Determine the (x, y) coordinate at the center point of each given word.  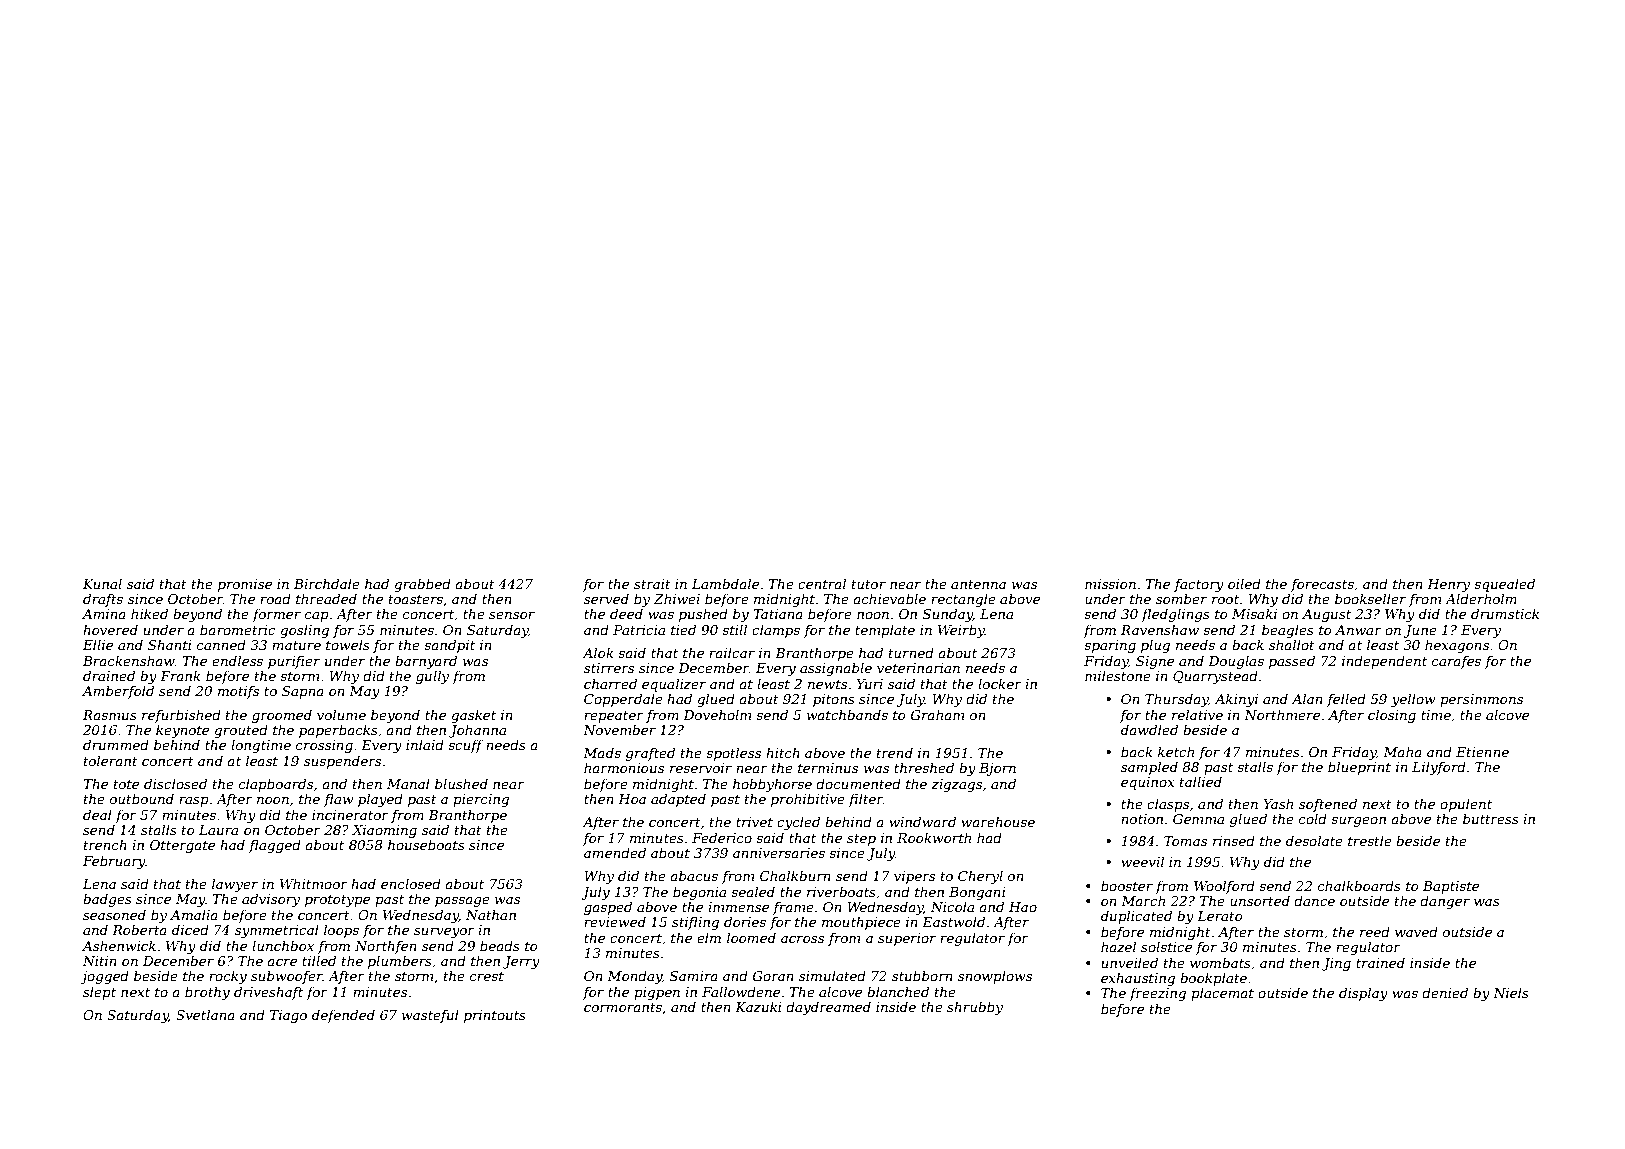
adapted (678, 800)
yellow (1413, 700)
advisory (271, 900)
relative (1197, 714)
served (606, 598)
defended (343, 1016)
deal (97, 814)
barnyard (426, 662)
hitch (783, 752)
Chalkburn (795, 875)
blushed (461, 783)
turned (911, 652)
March (1143, 900)
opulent (1466, 805)
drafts (103, 600)
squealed (1504, 585)
